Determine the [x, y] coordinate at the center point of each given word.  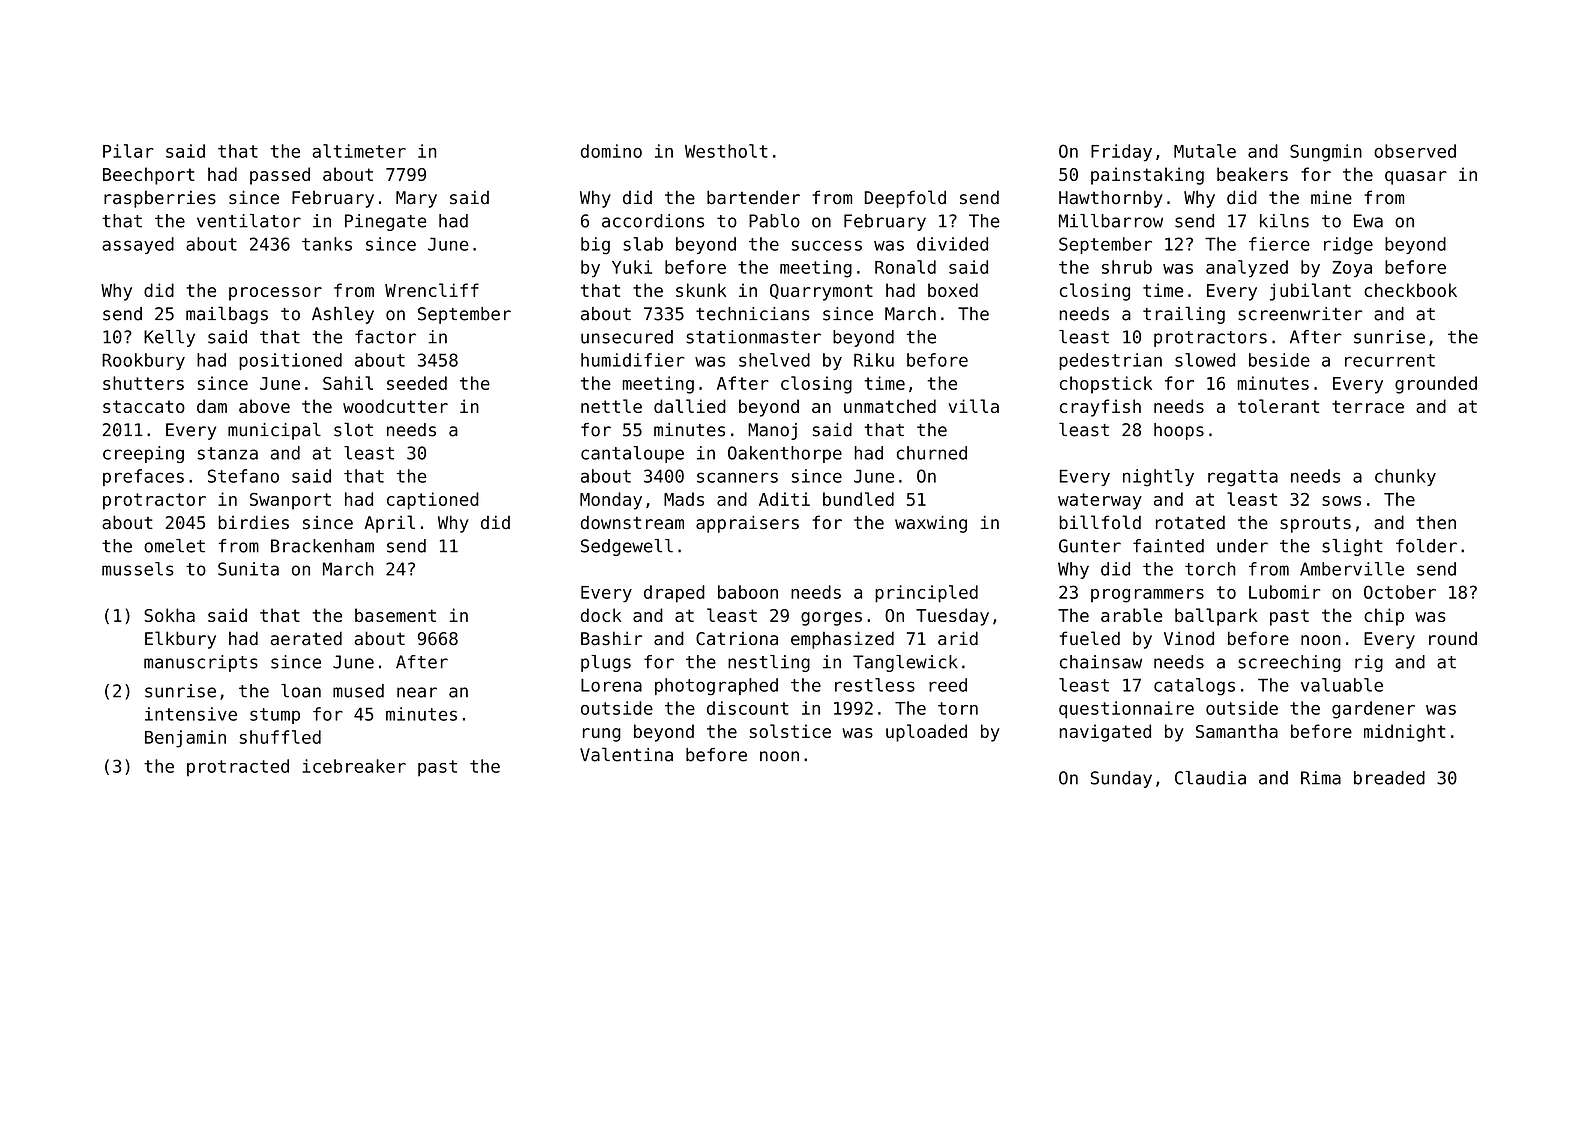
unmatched [890, 406]
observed [1415, 151]
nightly [1158, 478]
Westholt [726, 151]
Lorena [611, 685]
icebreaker [354, 766]
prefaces [143, 477]
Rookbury [143, 361]
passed [280, 176]
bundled [858, 499]
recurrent [1390, 360]
